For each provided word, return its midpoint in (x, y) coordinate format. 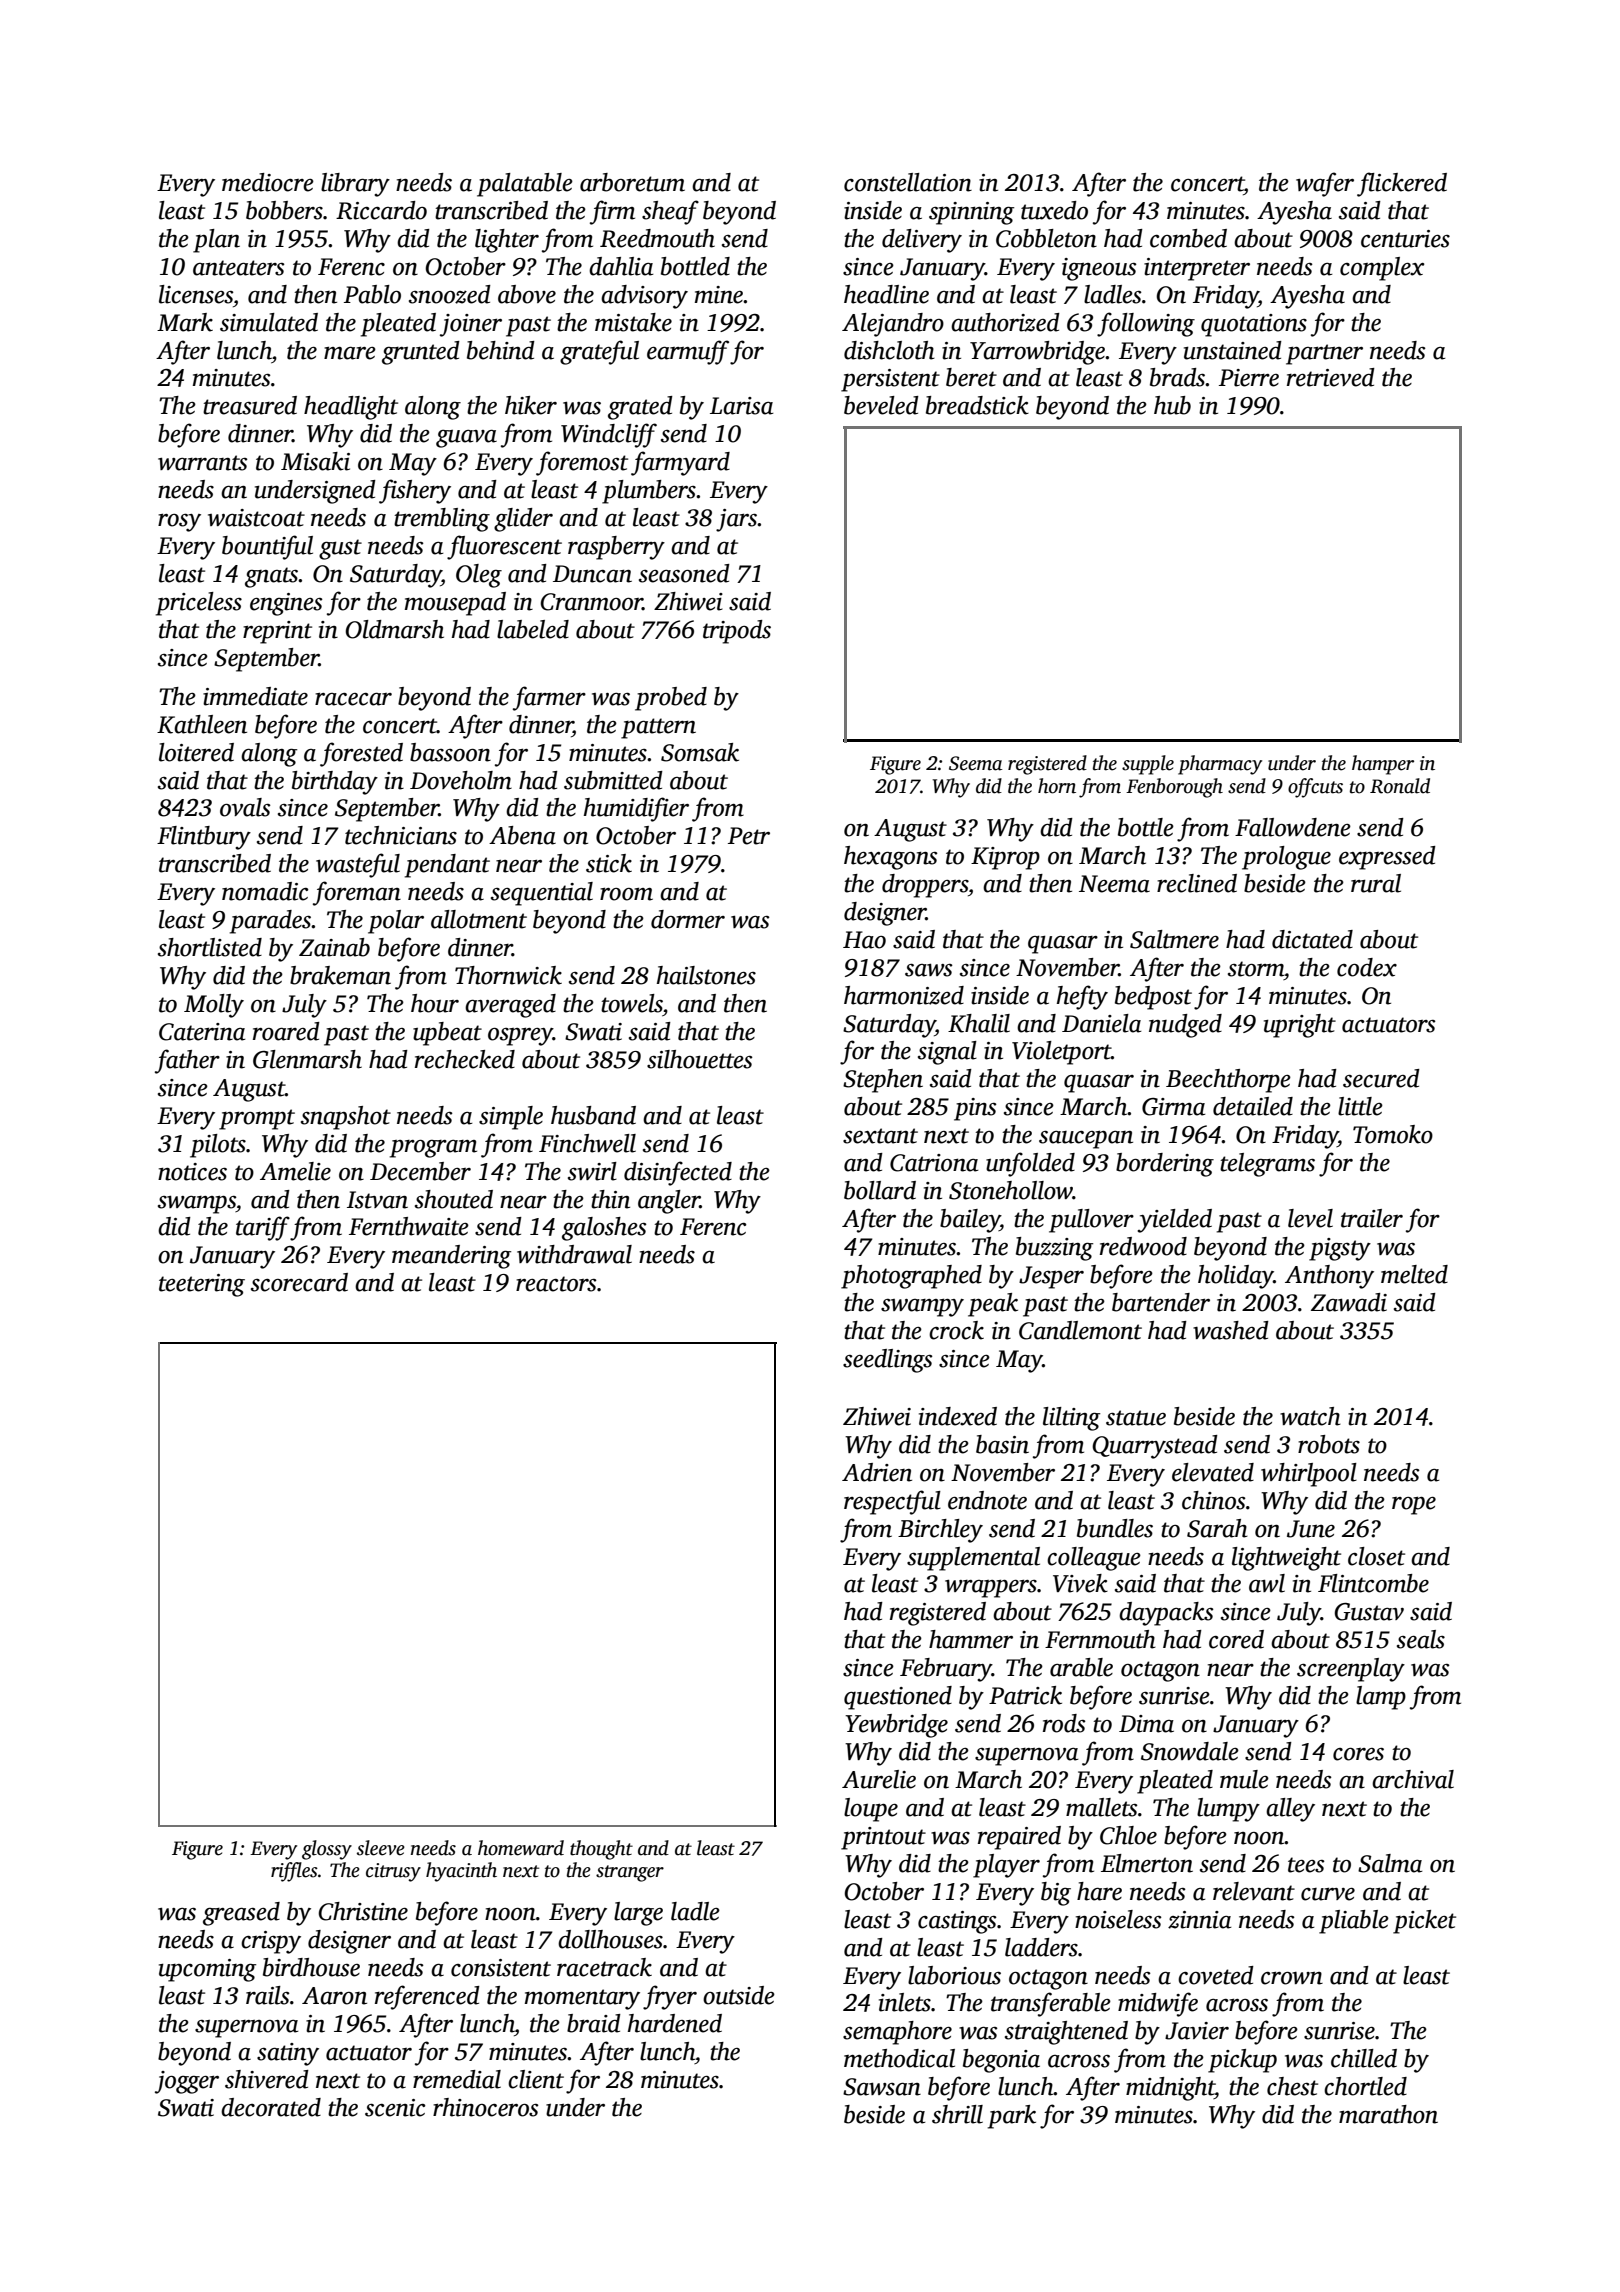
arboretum (632, 182)
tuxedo (1054, 210)
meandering (451, 1257)
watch (1310, 1416)
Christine (363, 1911)
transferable (1051, 2004)
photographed (911, 1277)
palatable (525, 185)
